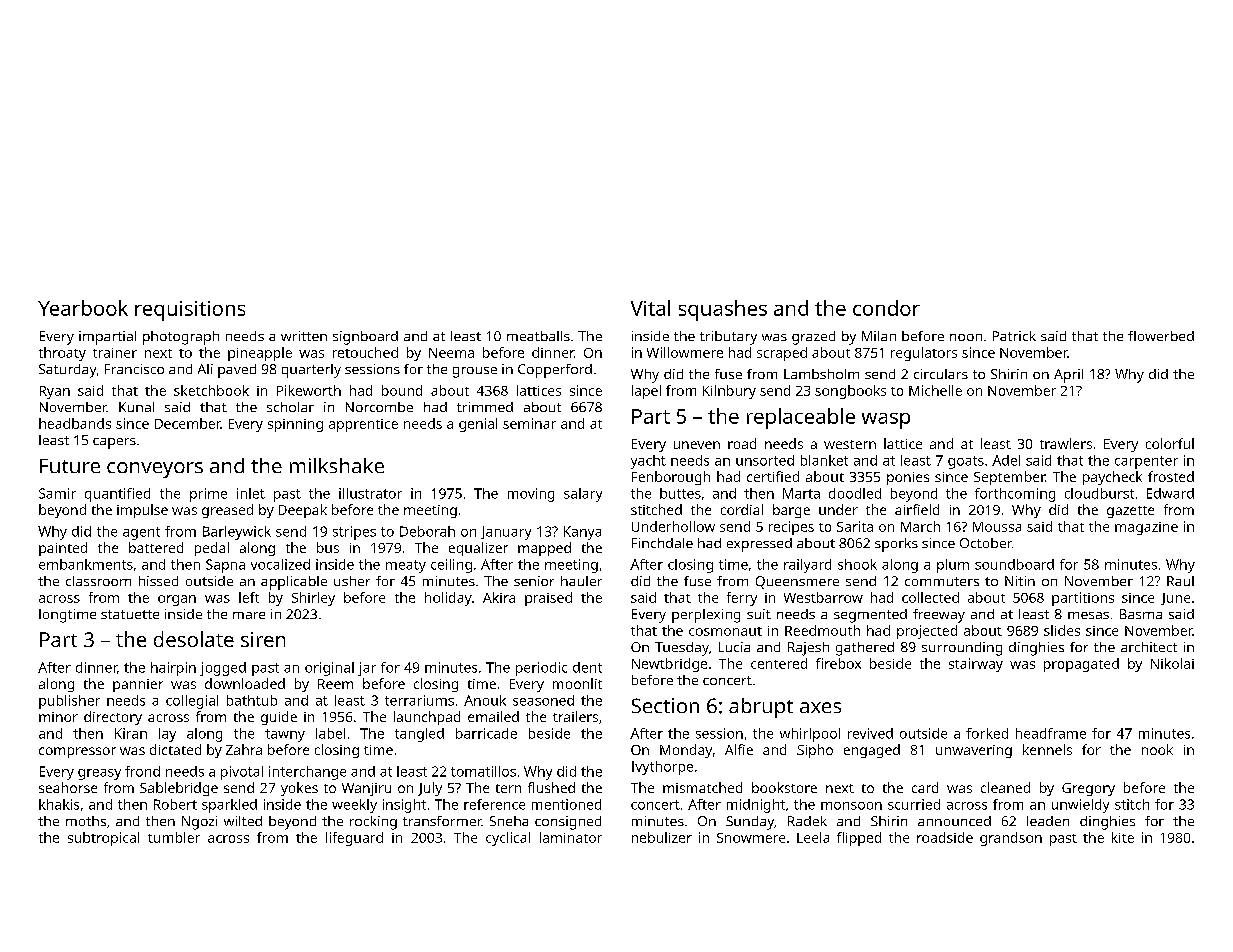  What do you see at coordinates (1068, 376) in the screenshot?
I see `April` at bounding box center [1068, 376].
